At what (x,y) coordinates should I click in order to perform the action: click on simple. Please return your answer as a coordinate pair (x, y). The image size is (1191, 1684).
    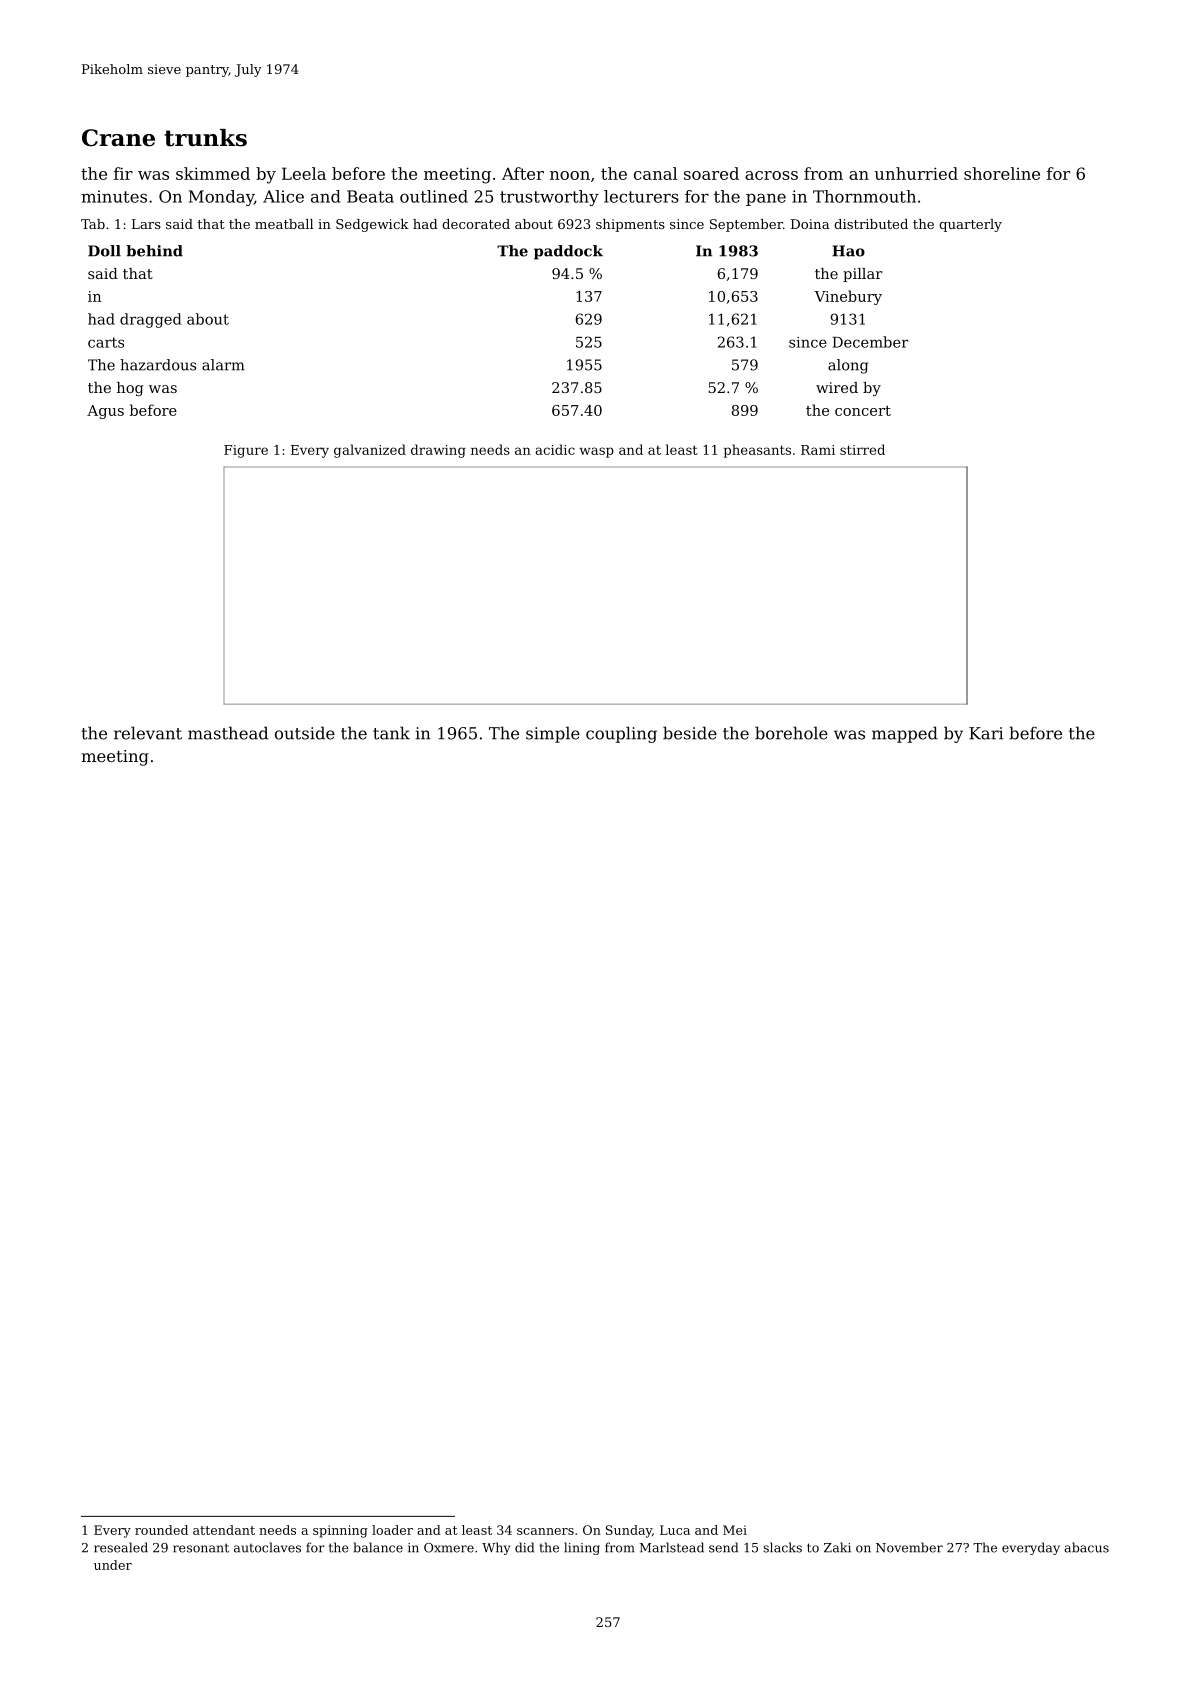
    Looking at the image, I should click on (553, 734).
